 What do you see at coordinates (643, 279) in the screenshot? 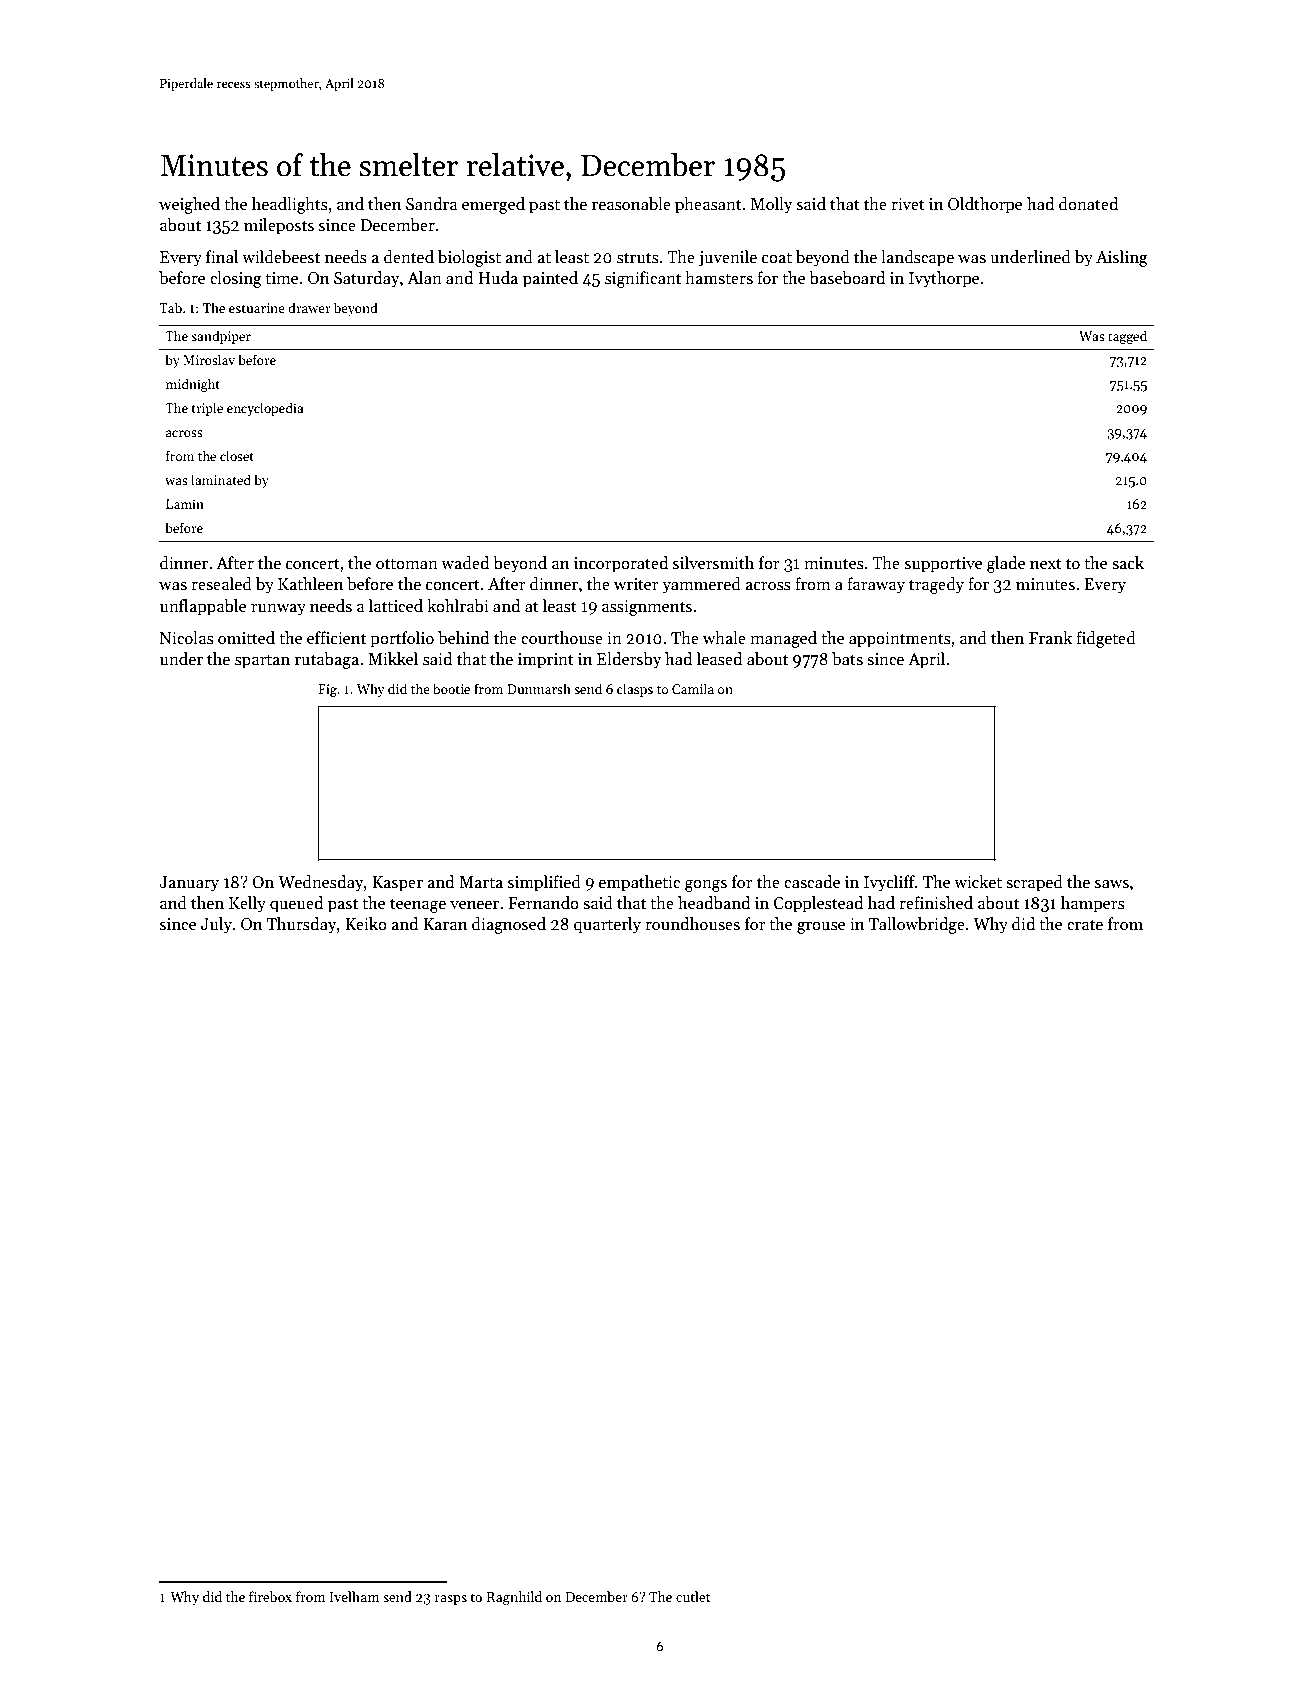
I see `significant` at bounding box center [643, 279].
